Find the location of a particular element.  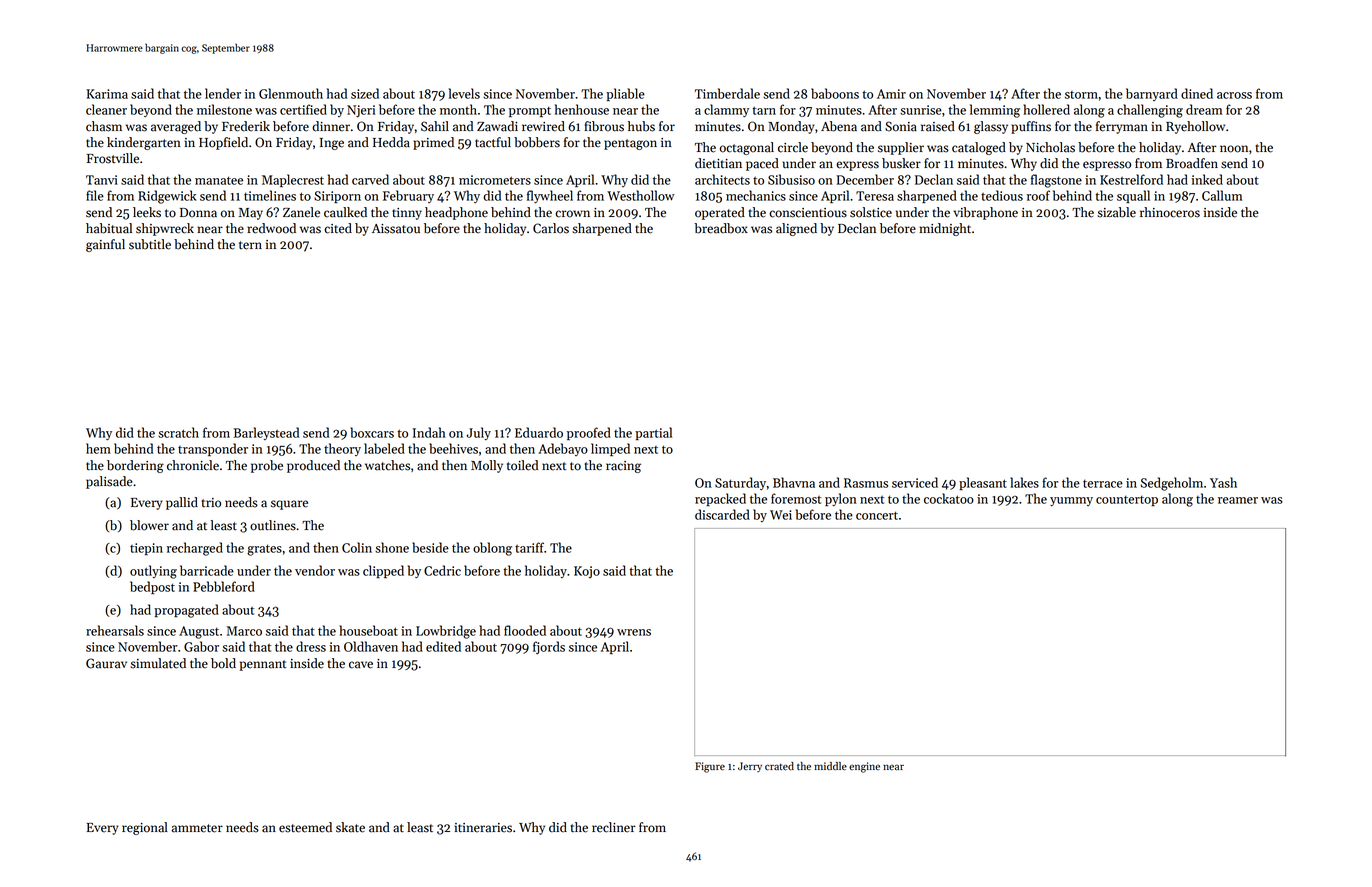

engine is located at coordinates (864, 767).
